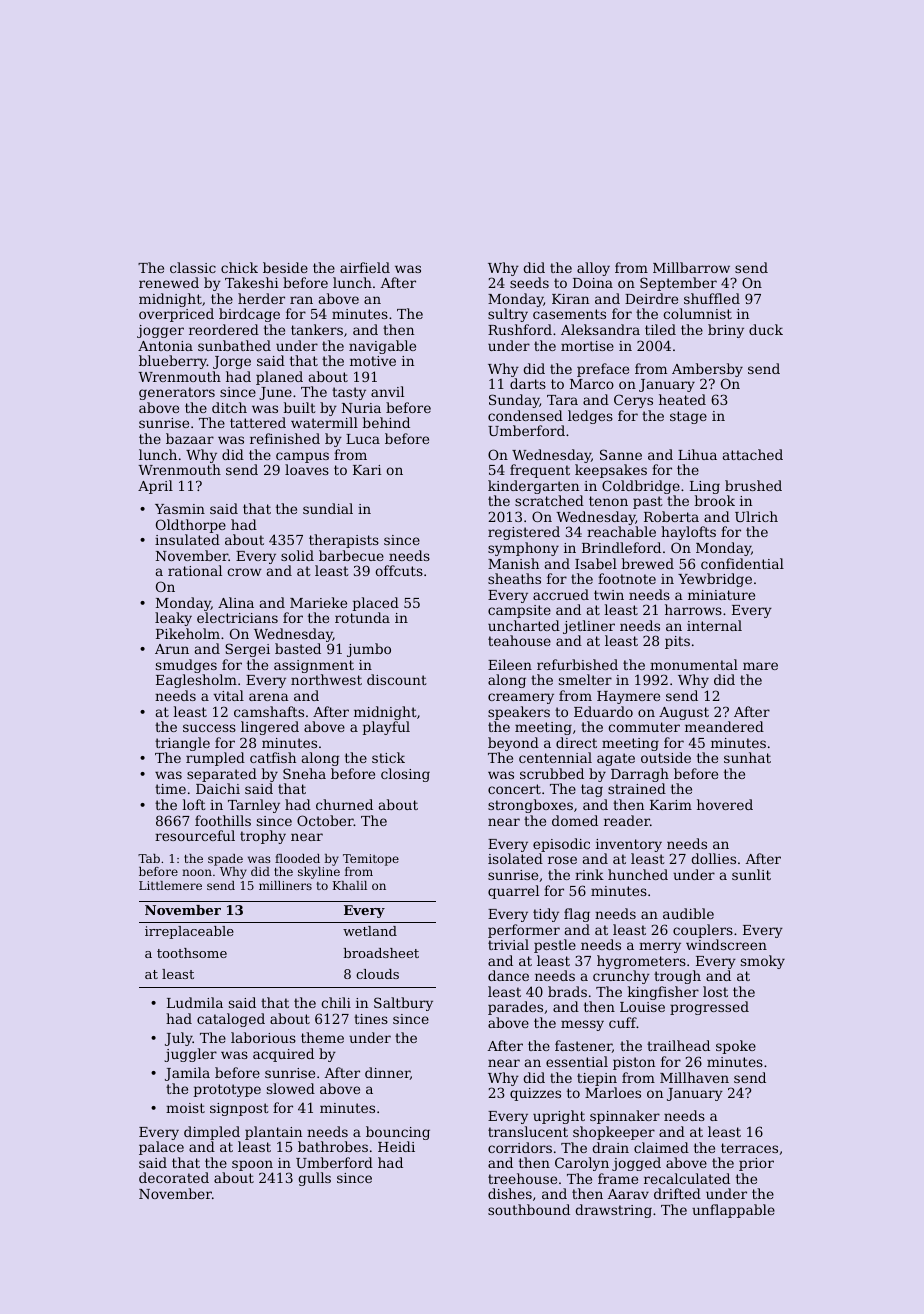  I want to click on registered, so click(524, 533).
